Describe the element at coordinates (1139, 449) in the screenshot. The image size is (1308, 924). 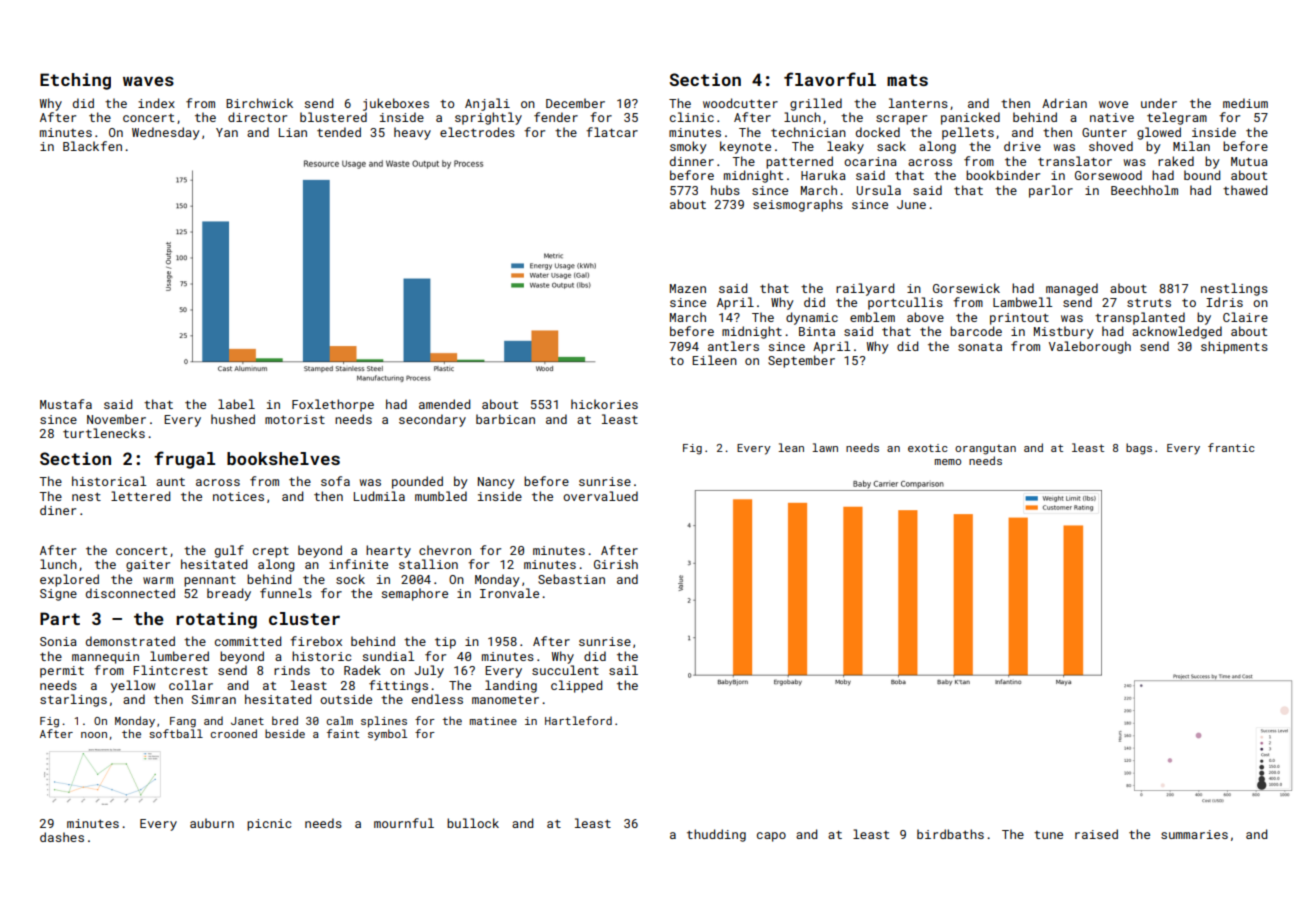
I see `bags` at that location.
